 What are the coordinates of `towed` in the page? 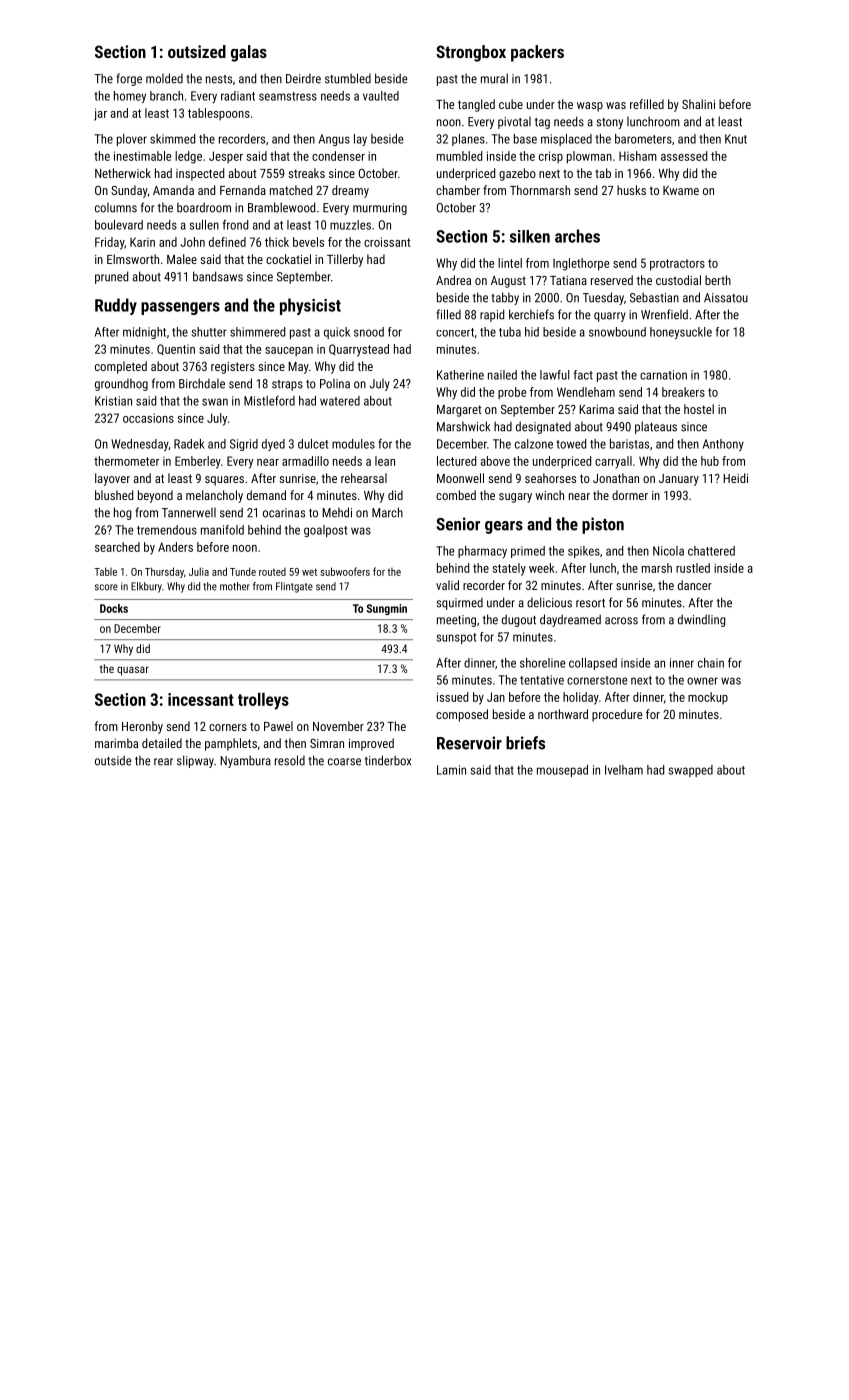 It's located at (571, 444).
